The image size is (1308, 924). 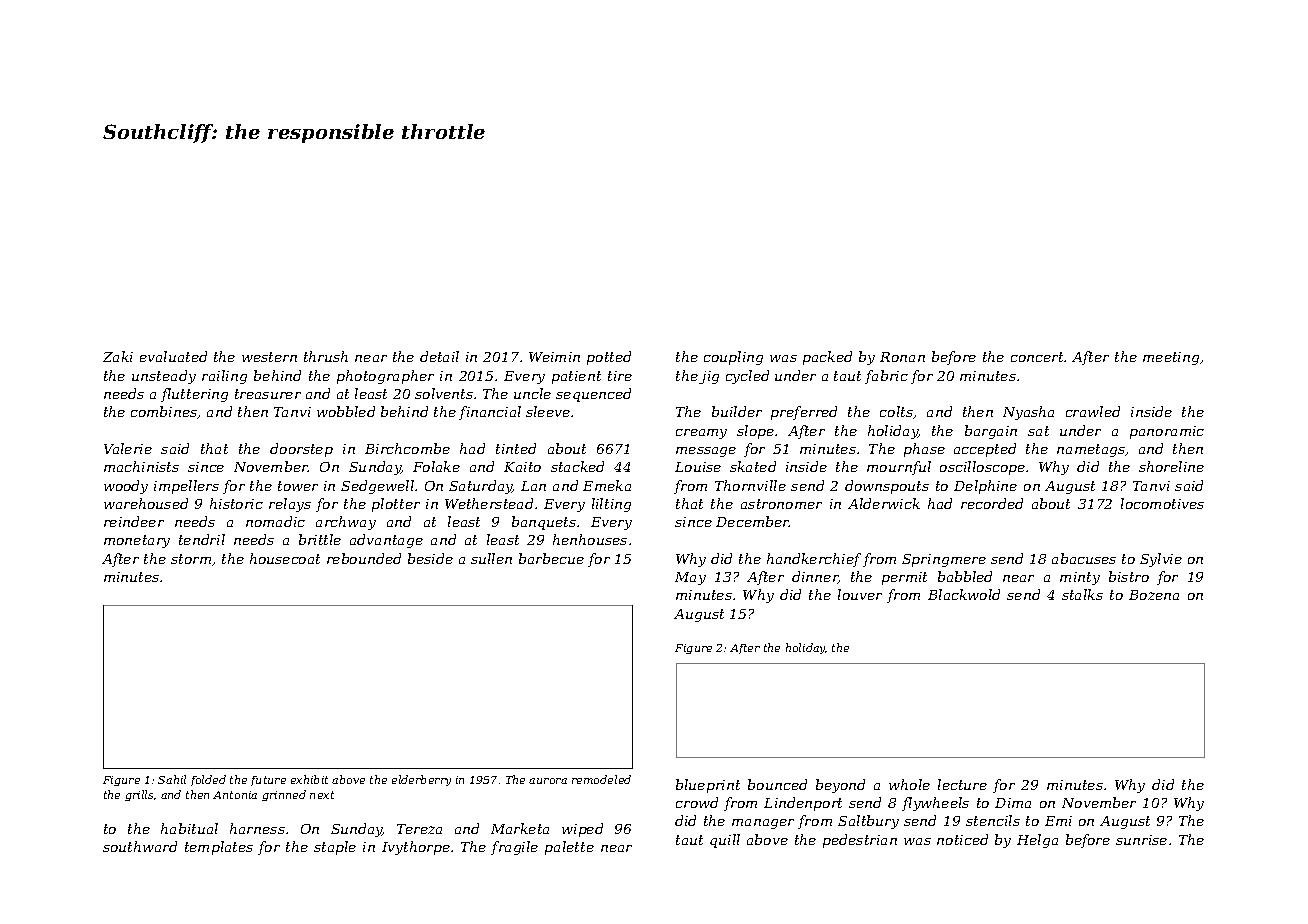 I want to click on Ronan, so click(x=902, y=357).
